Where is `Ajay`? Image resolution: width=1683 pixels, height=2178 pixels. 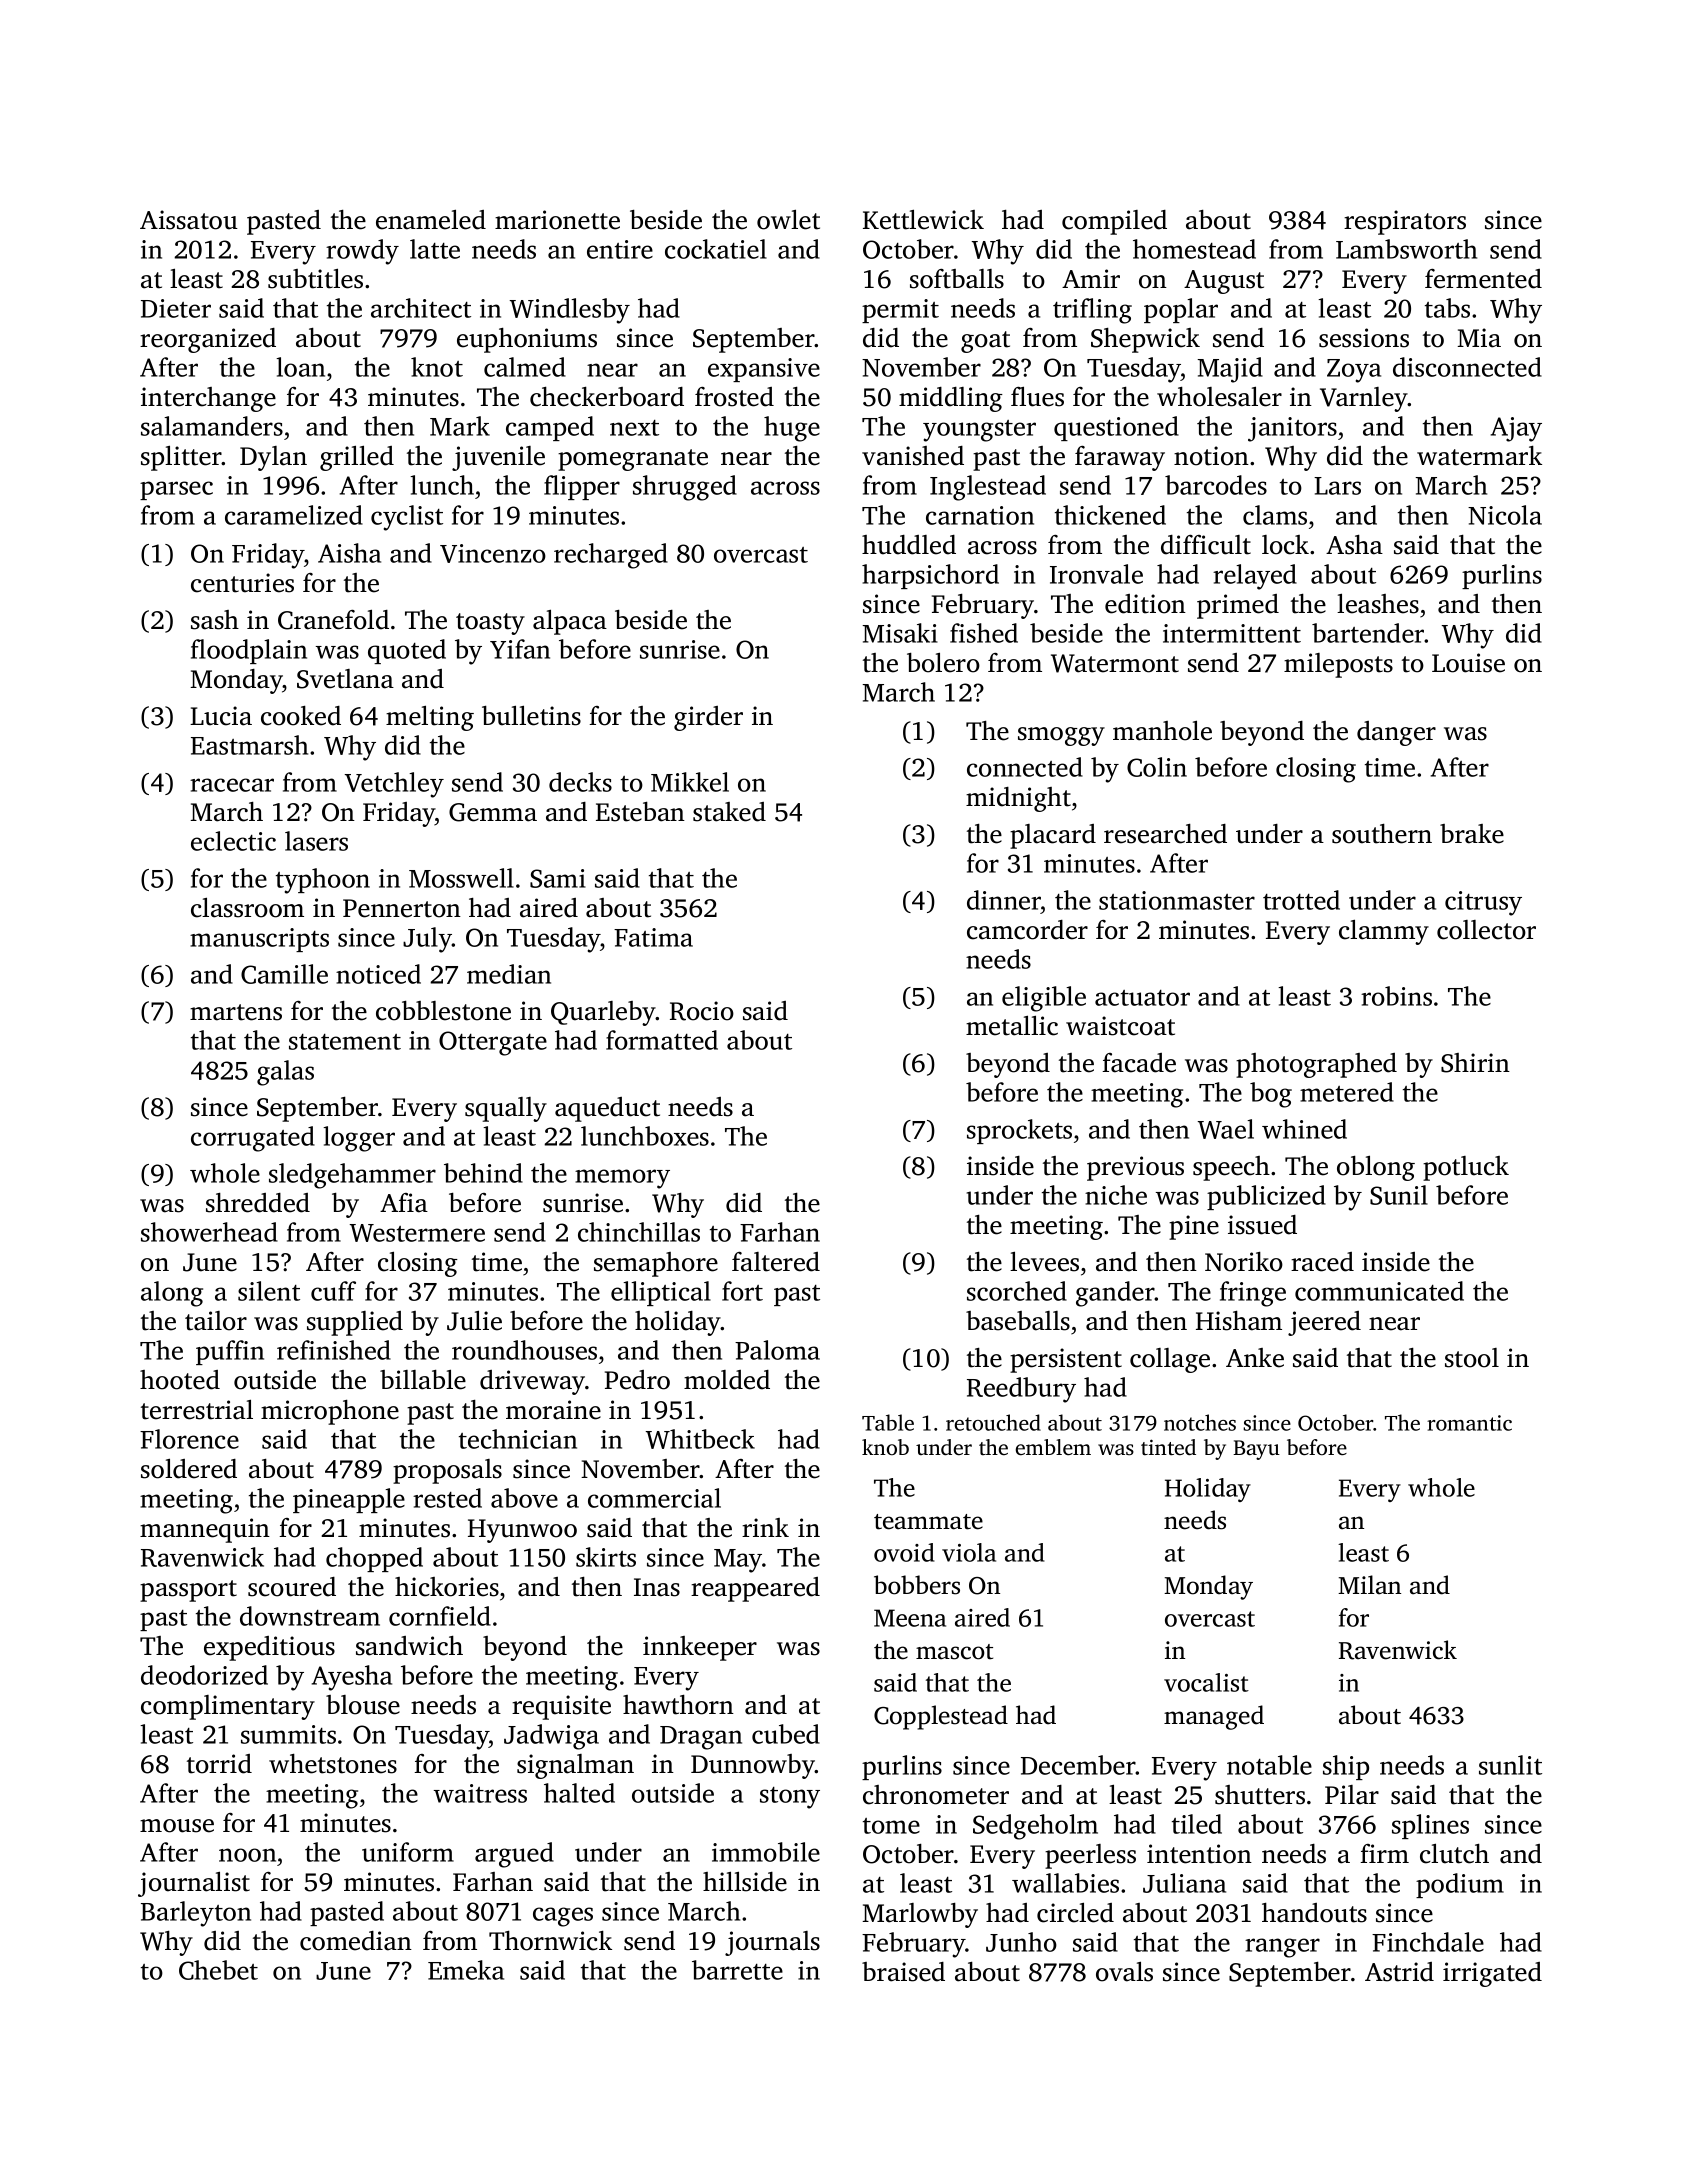 Ajay is located at coordinates (1516, 429).
